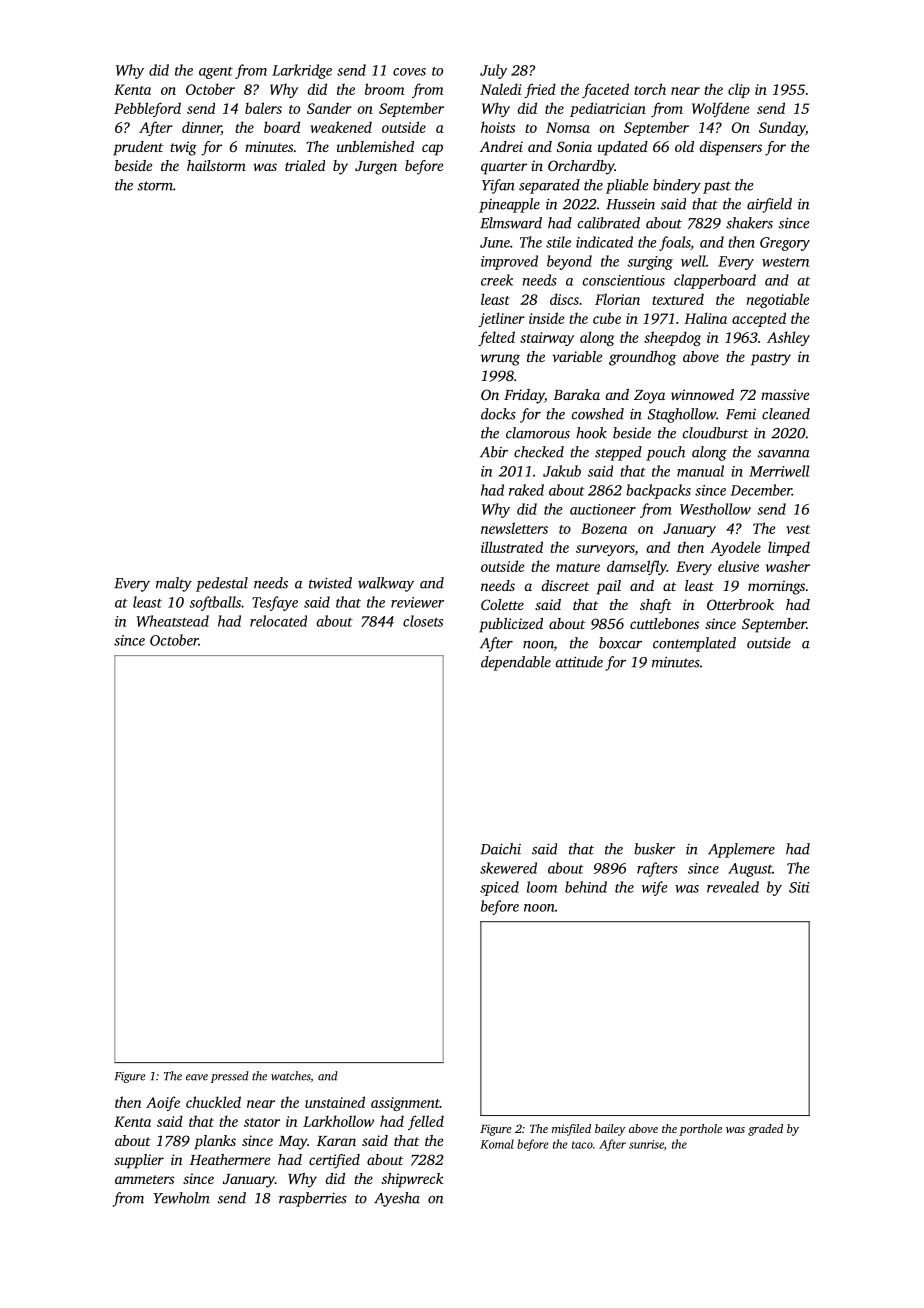 The height and width of the image is (1308, 924). Describe the element at coordinates (144, 1179) in the image. I see `ammeters` at that location.
